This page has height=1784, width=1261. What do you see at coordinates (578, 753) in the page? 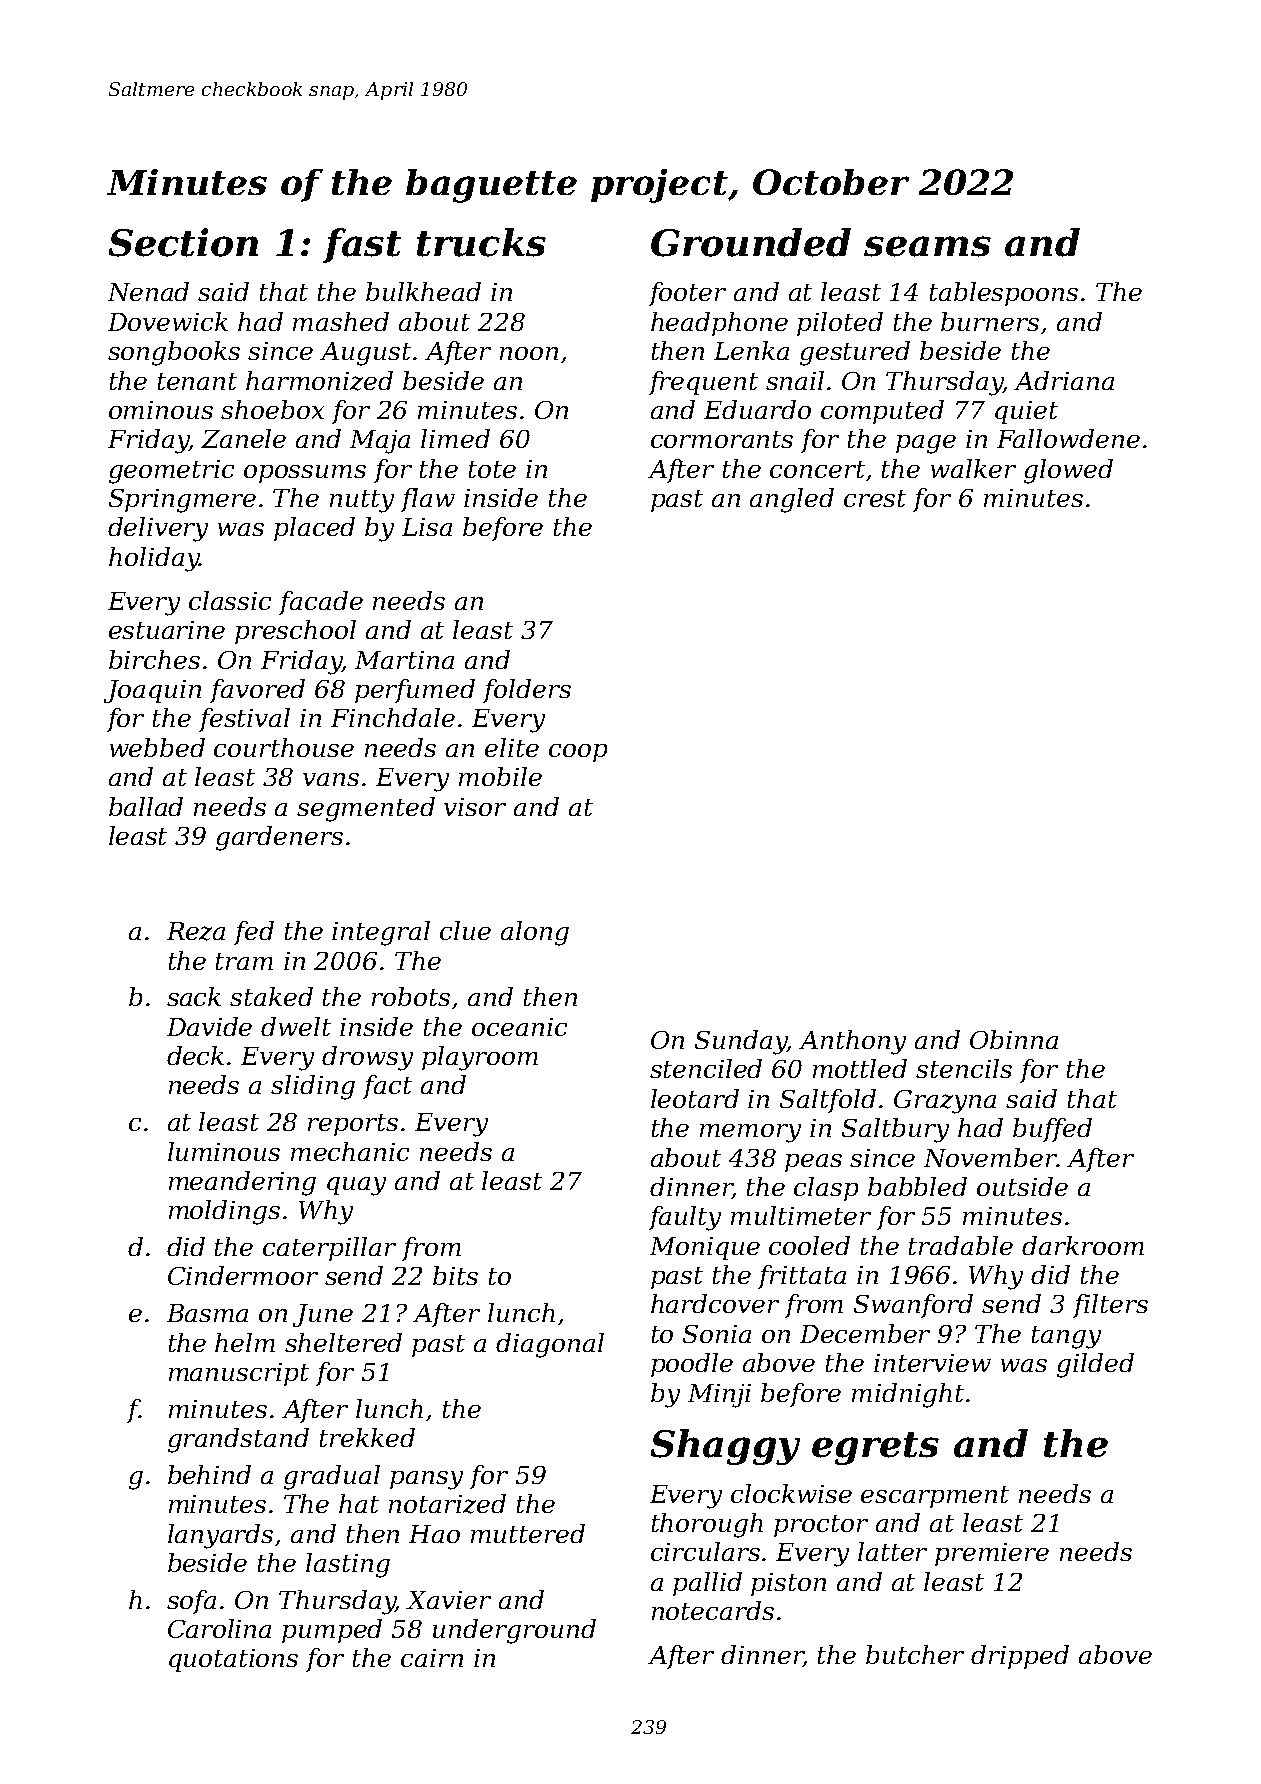
I see `coop` at bounding box center [578, 753].
